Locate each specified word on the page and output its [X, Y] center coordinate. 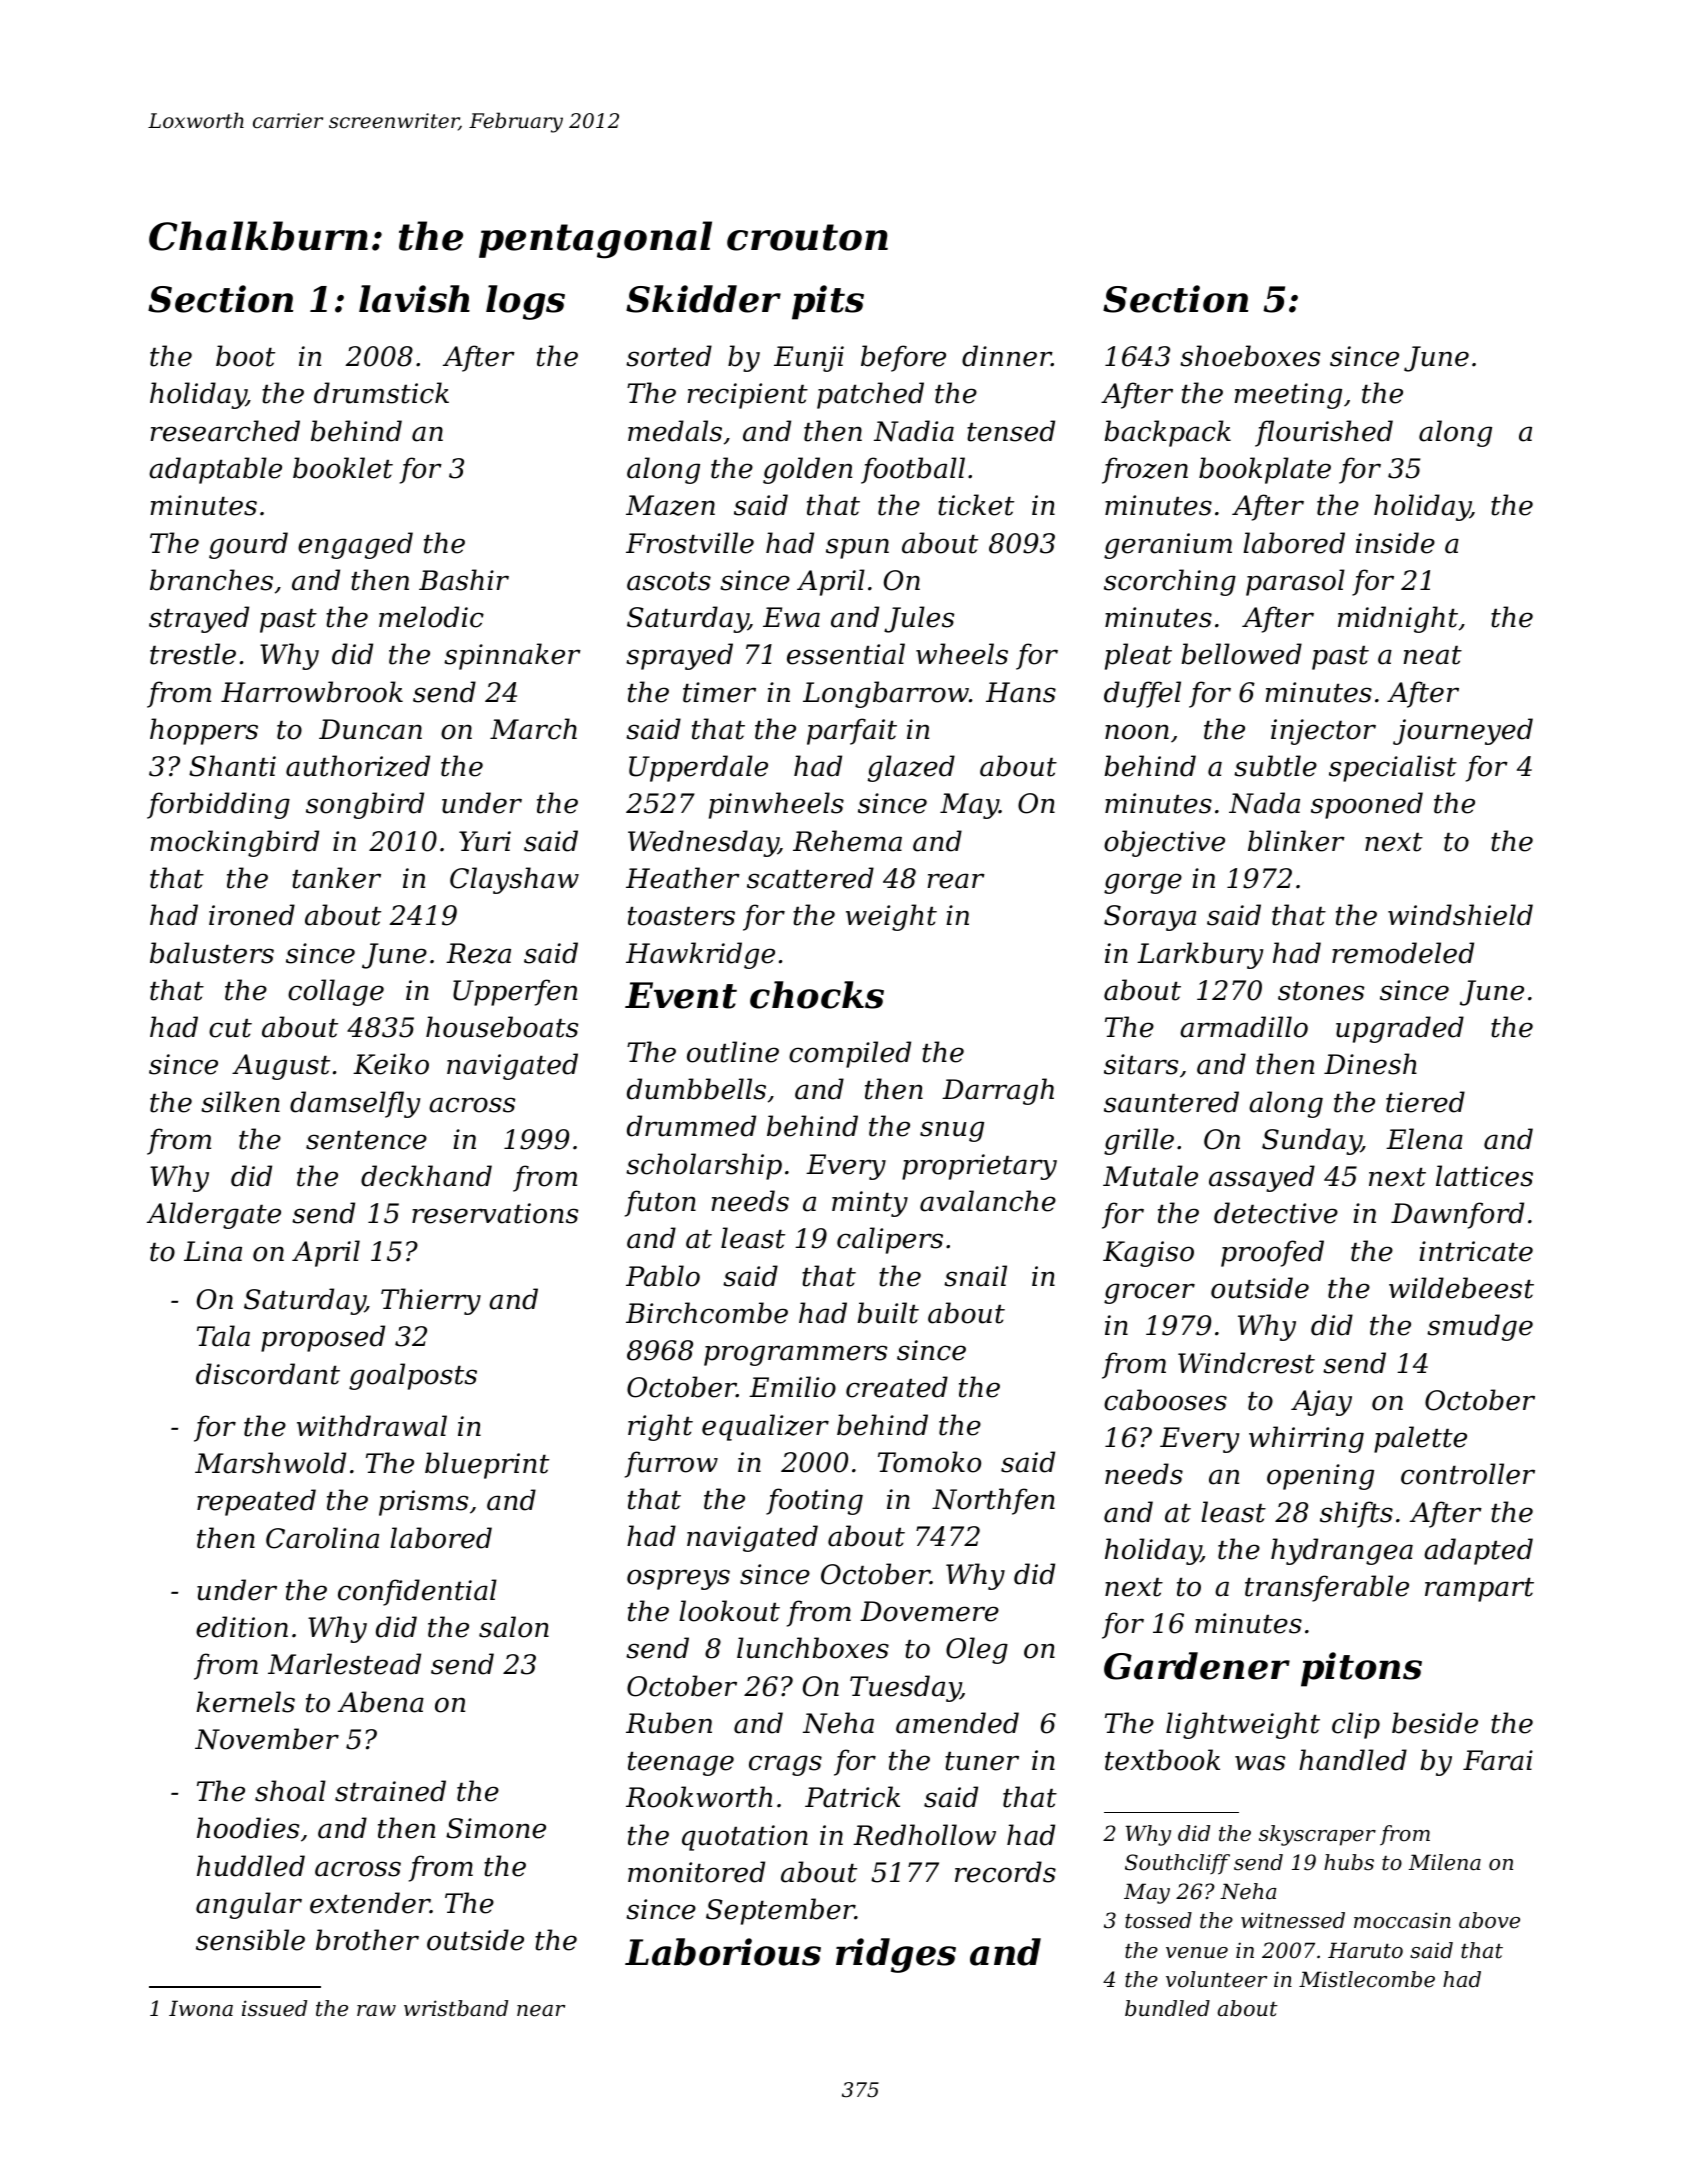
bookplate [1265, 470]
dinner [1007, 356]
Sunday [1311, 1141]
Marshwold [270, 1463]
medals [675, 431]
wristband [456, 2008]
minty [870, 1204]
